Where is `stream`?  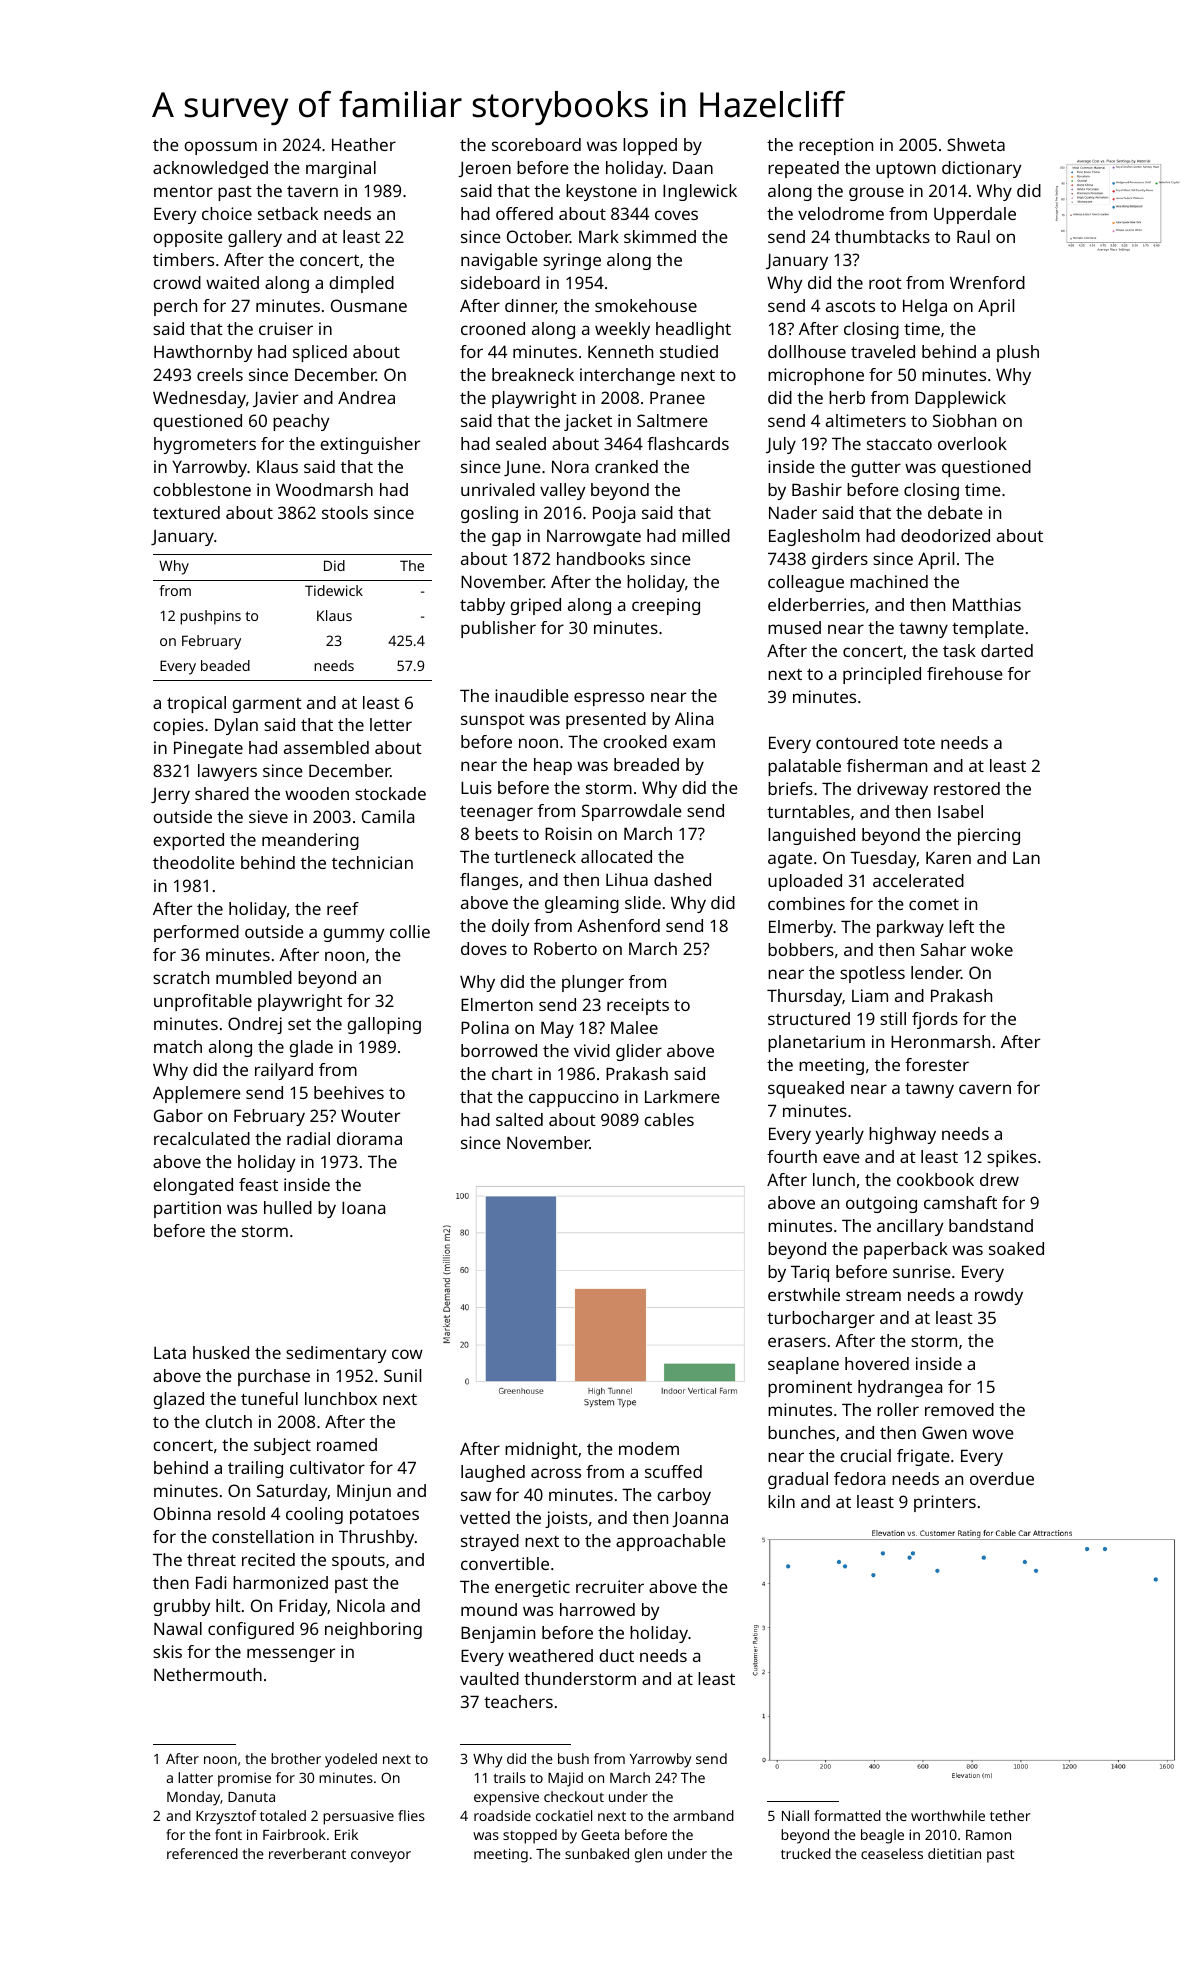
stream is located at coordinates (873, 1295).
